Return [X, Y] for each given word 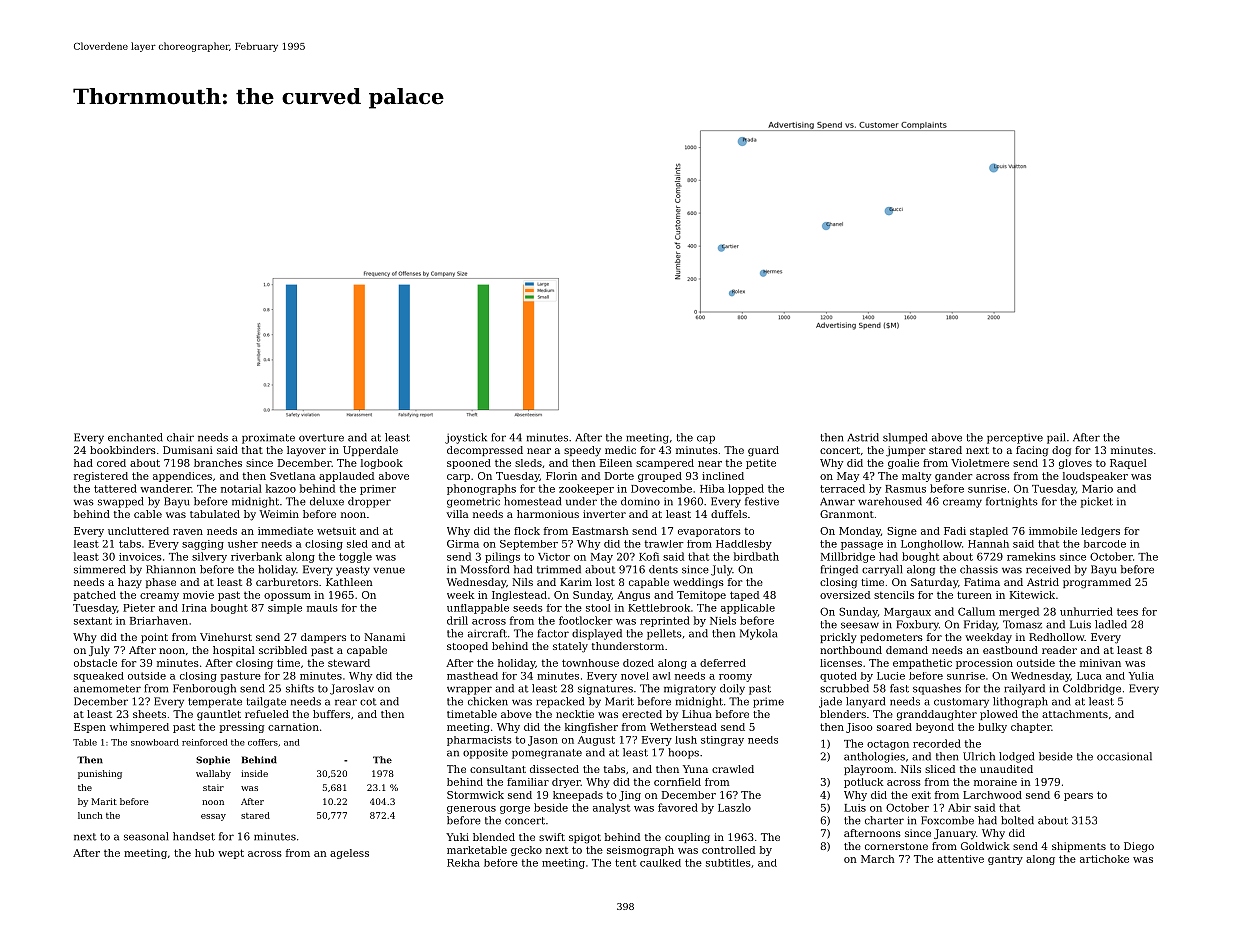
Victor [554, 557]
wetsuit [336, 531]
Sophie [213, 760]
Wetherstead [683, 727]
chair [180, 437]
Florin [561, 476]
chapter [1031, 728]
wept [231, 854]
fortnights [1012, 502]
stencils [894, 595]
